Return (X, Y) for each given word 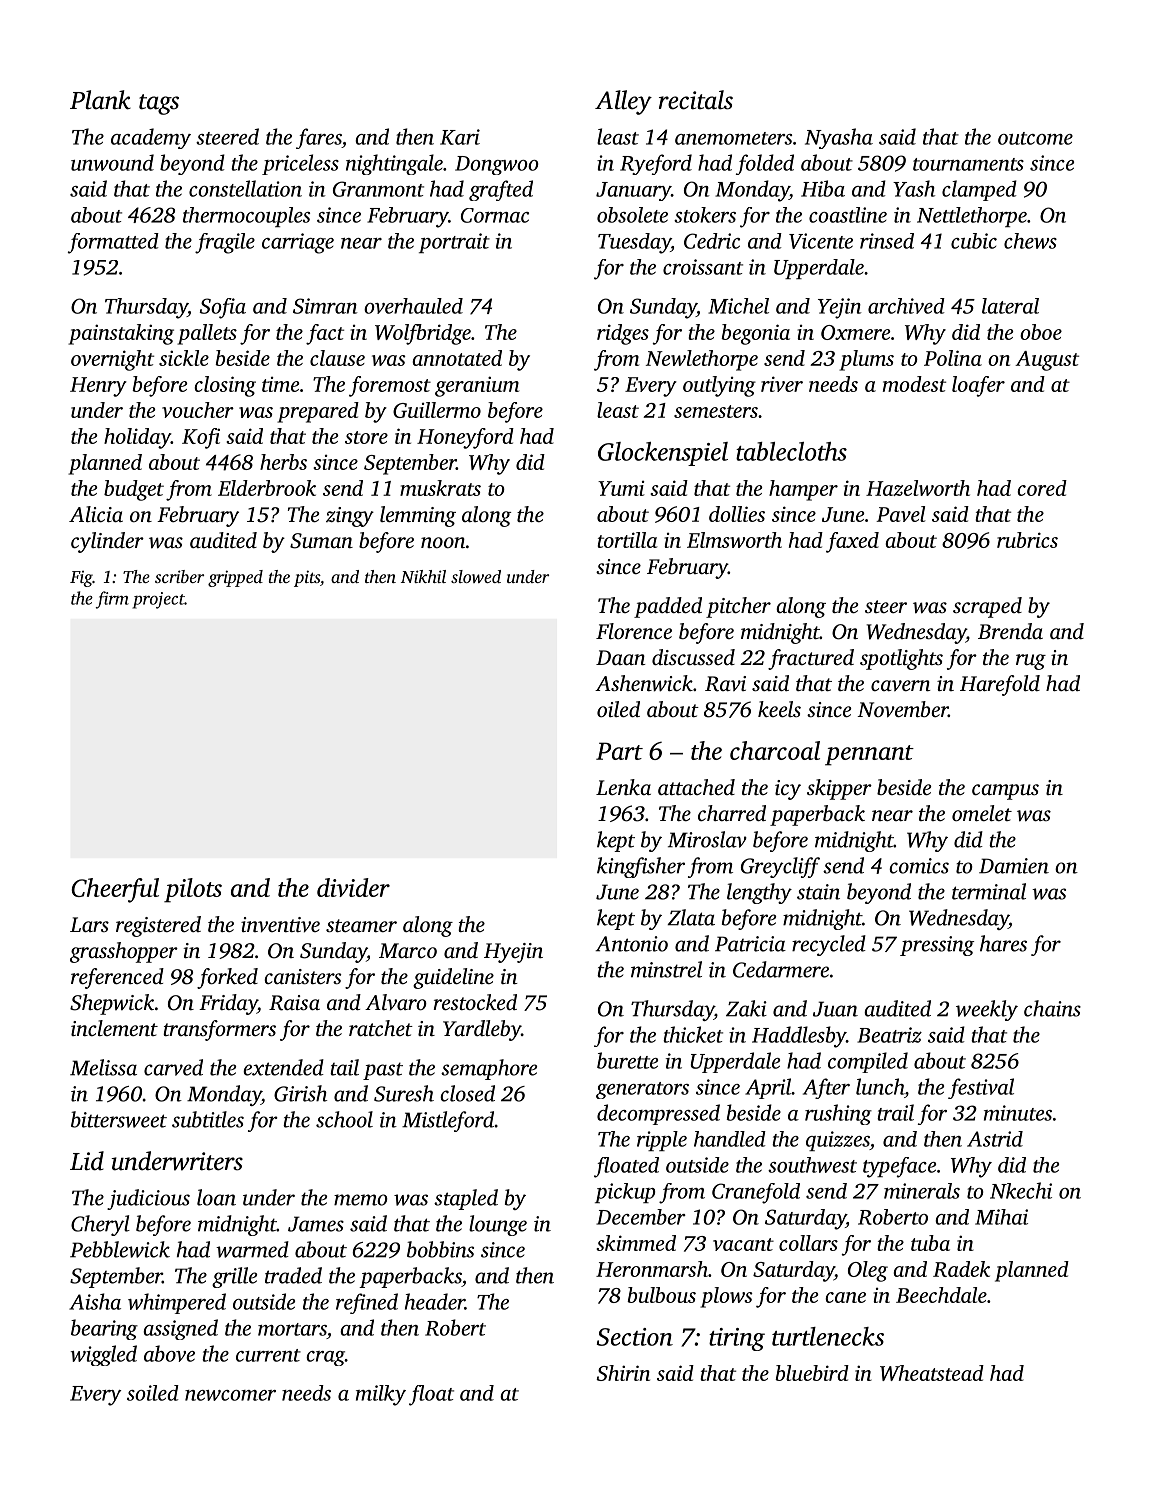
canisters (302, 976)
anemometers (733, 138)
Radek (961, 1269)
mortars (292, 1329)
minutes (1018, 1113)
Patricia (750, 944)
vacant (743, 1244)
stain (818, 892)
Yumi (621, 488)
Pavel (901, 514)
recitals (696, 100)
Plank (100, 100)
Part (619, 751)
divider (353, 887)
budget (134, 490)
